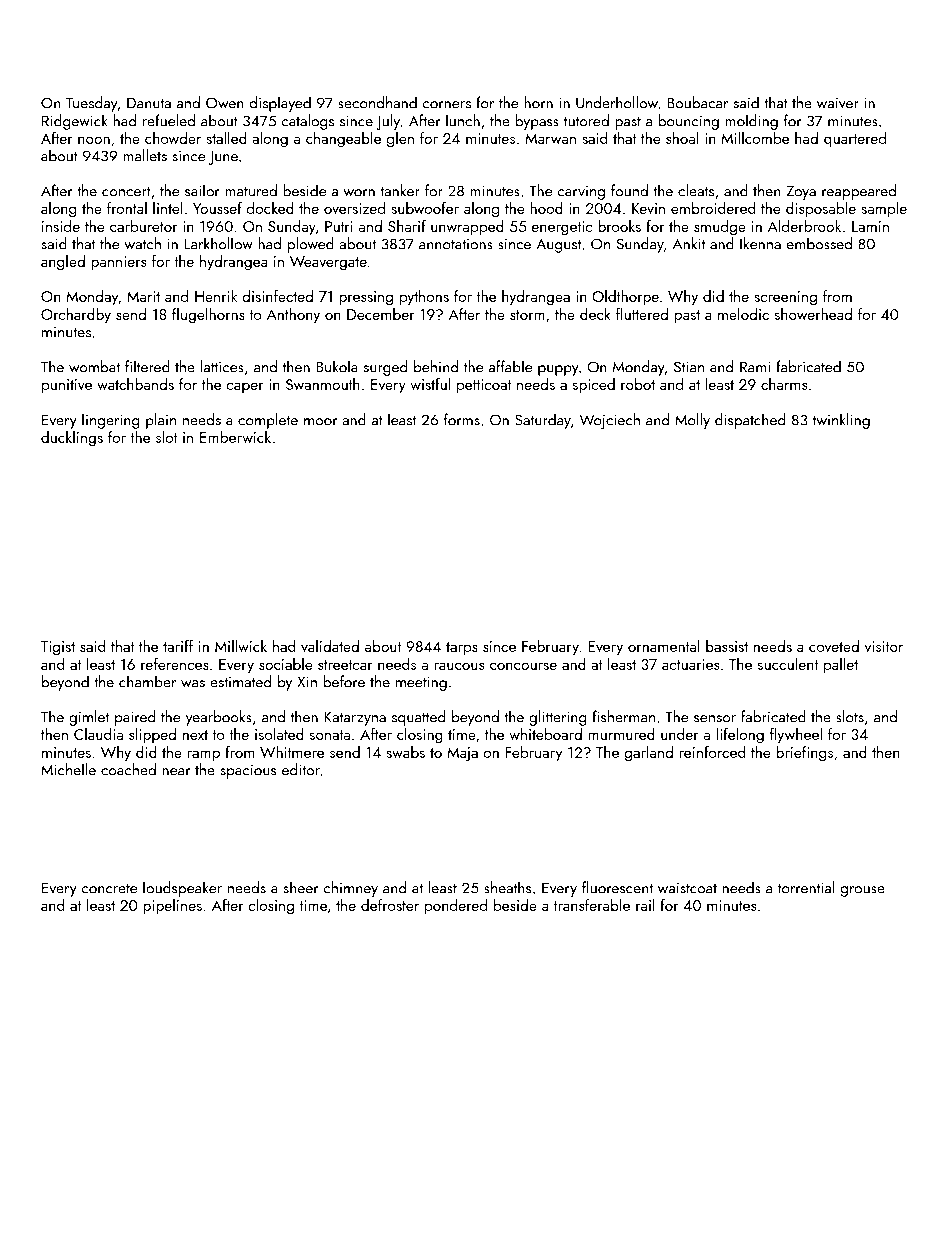 The width and height of the screenshot is (952, 1233). I want to click on waiver, so click(838, 103).
